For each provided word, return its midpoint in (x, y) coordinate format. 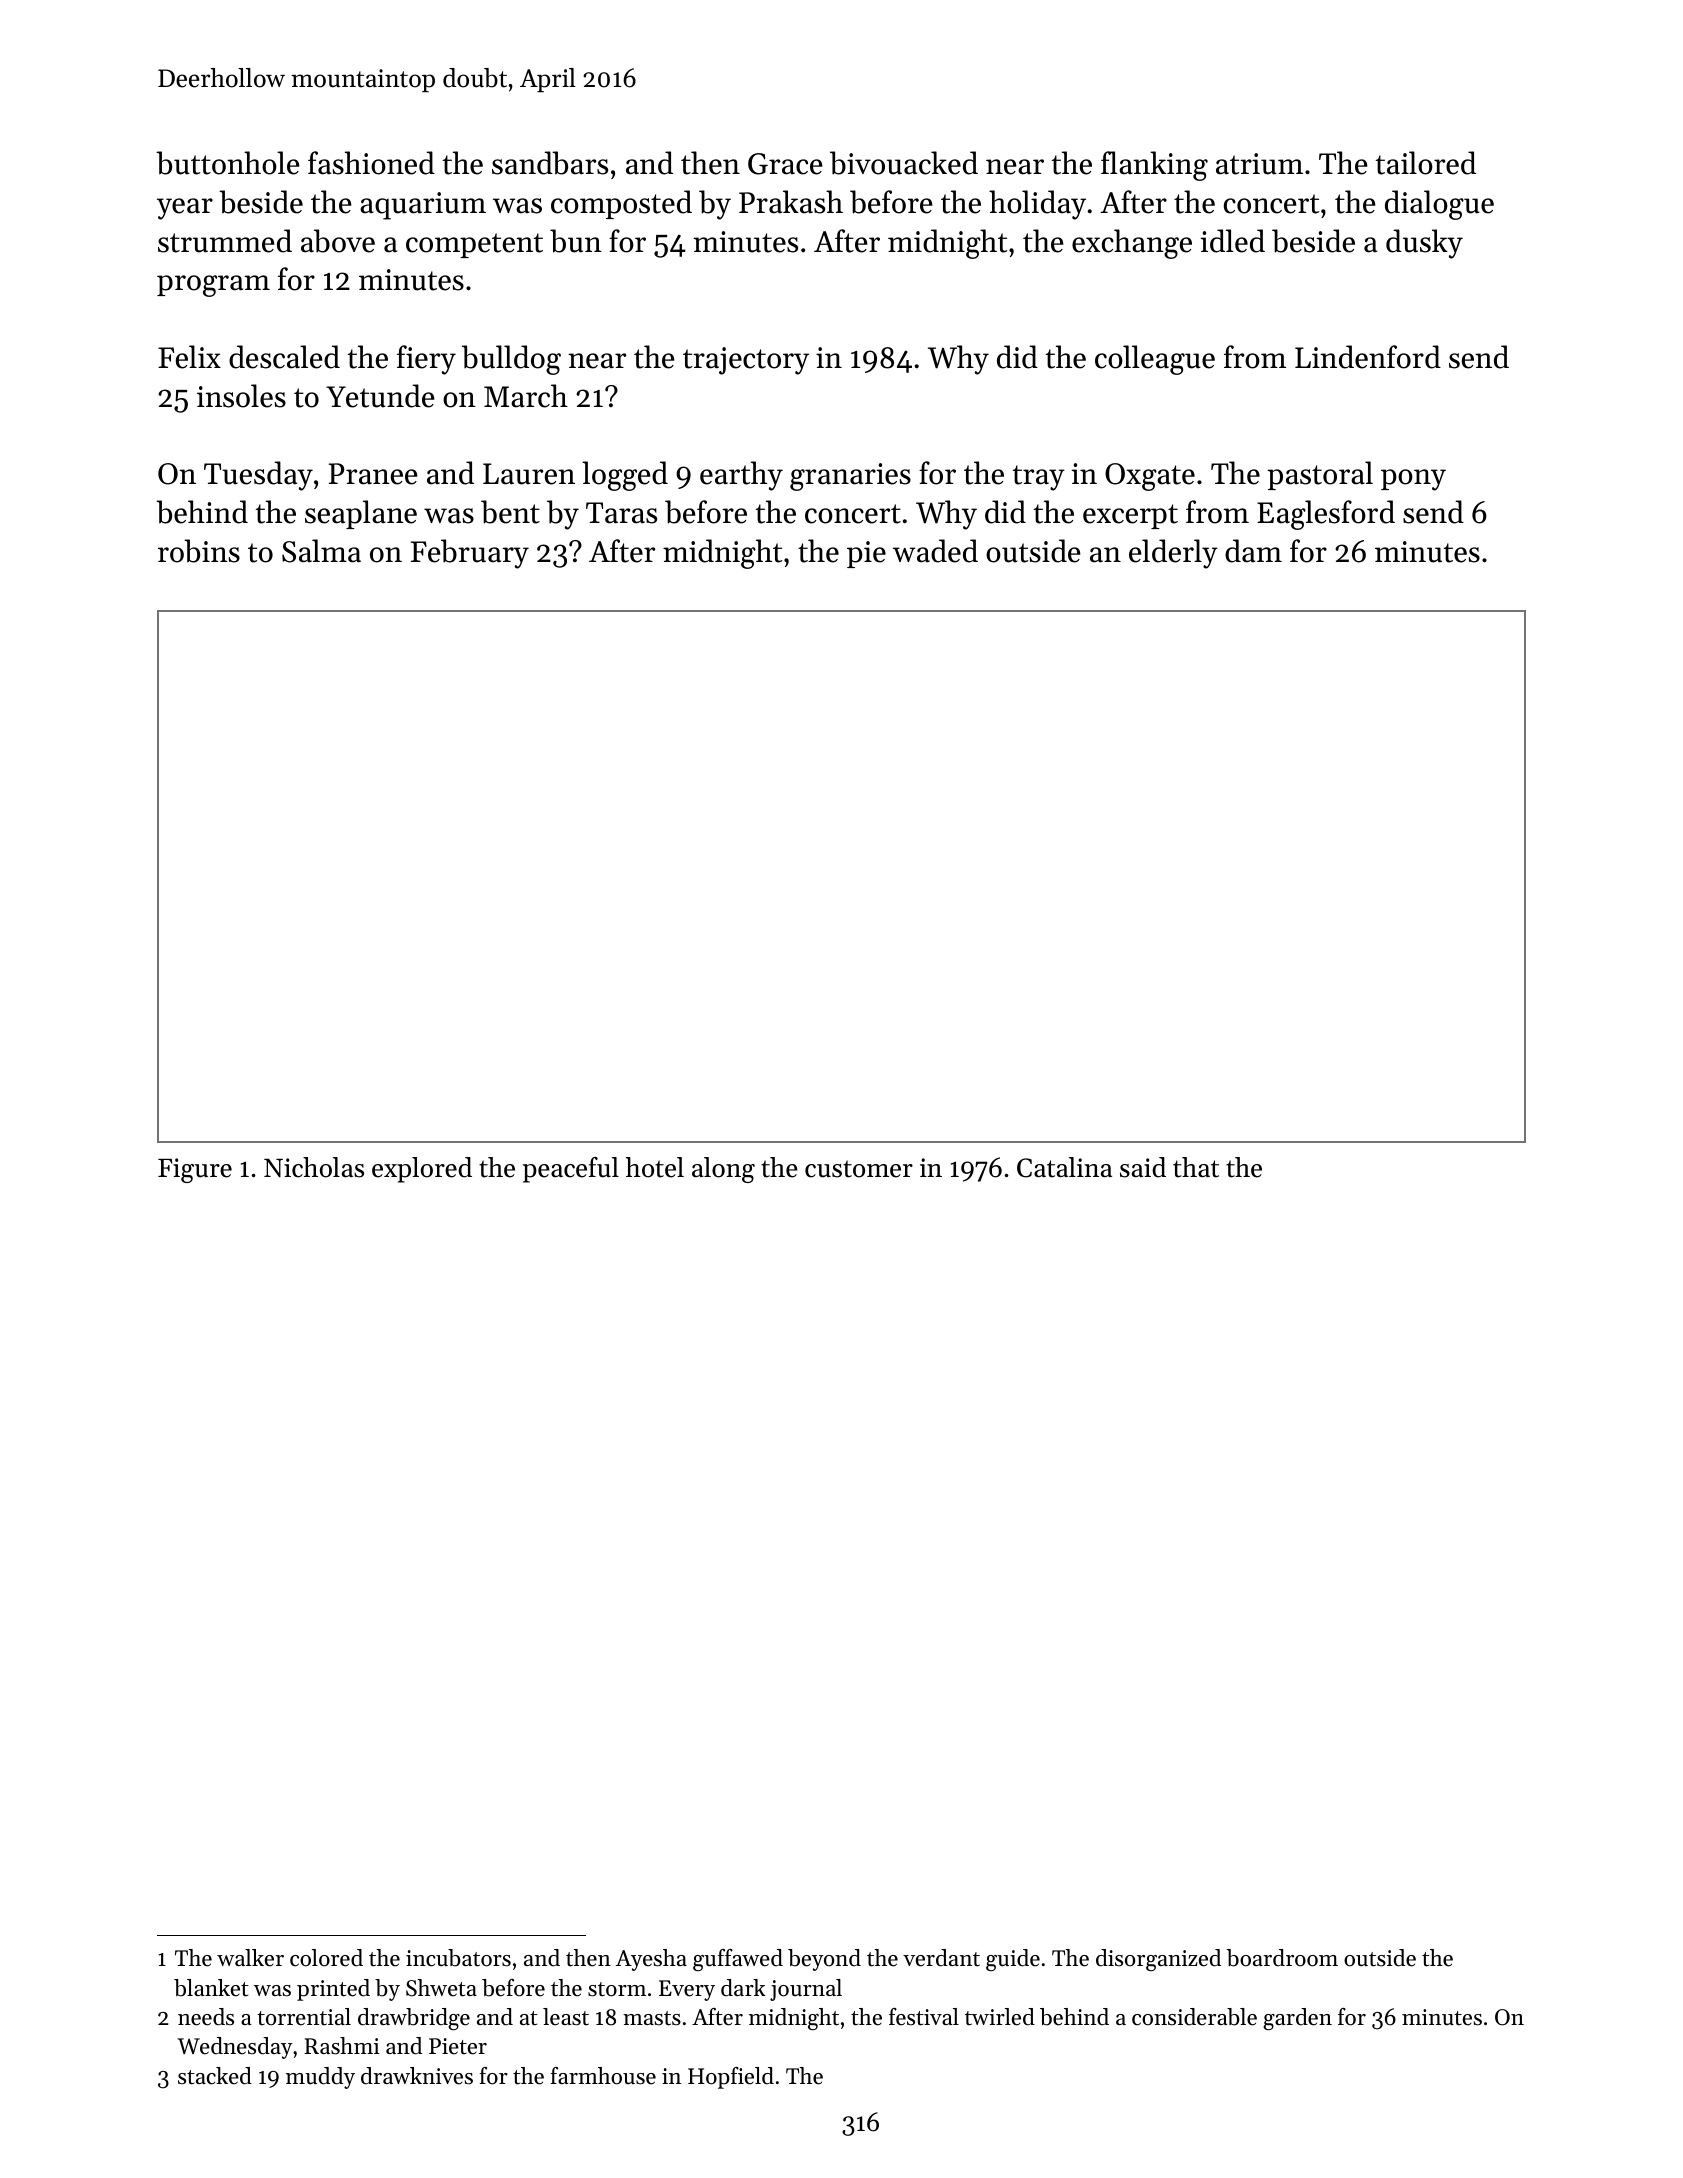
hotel (655, 1167)
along (723, 1170)
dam (1253, 551)
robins (199, 551)
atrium (1259, 164)
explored (422, 1170)
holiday (1037, 205)
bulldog (511, 360)
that (1196, 1167)
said (1143, 1167)
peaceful (571, 1170)
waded (935, 551)
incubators (458, 1958)
